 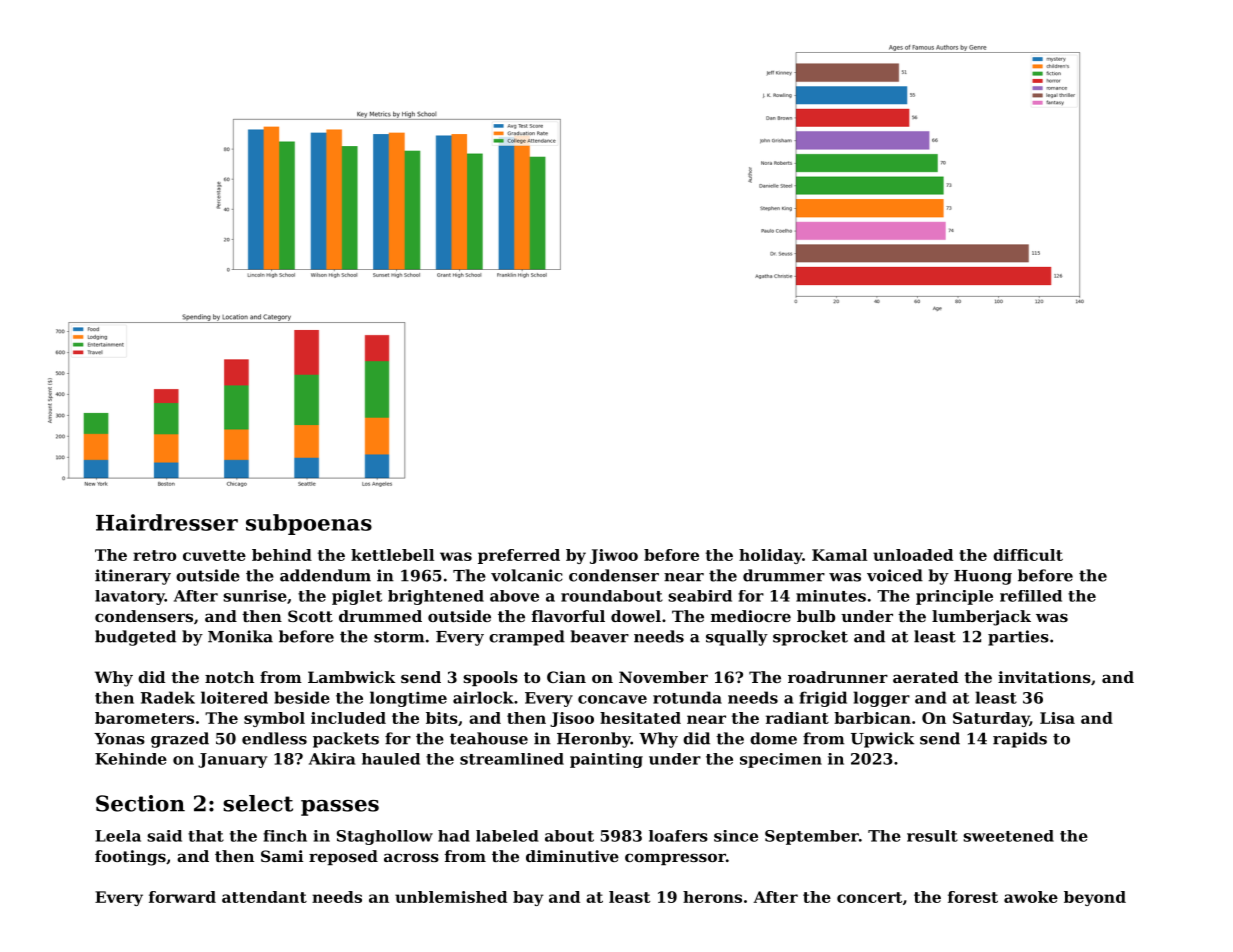 What do you see at coordinates (1057, 718) in the page?
I see `Lisa` at bounding box center [1057, 718].
